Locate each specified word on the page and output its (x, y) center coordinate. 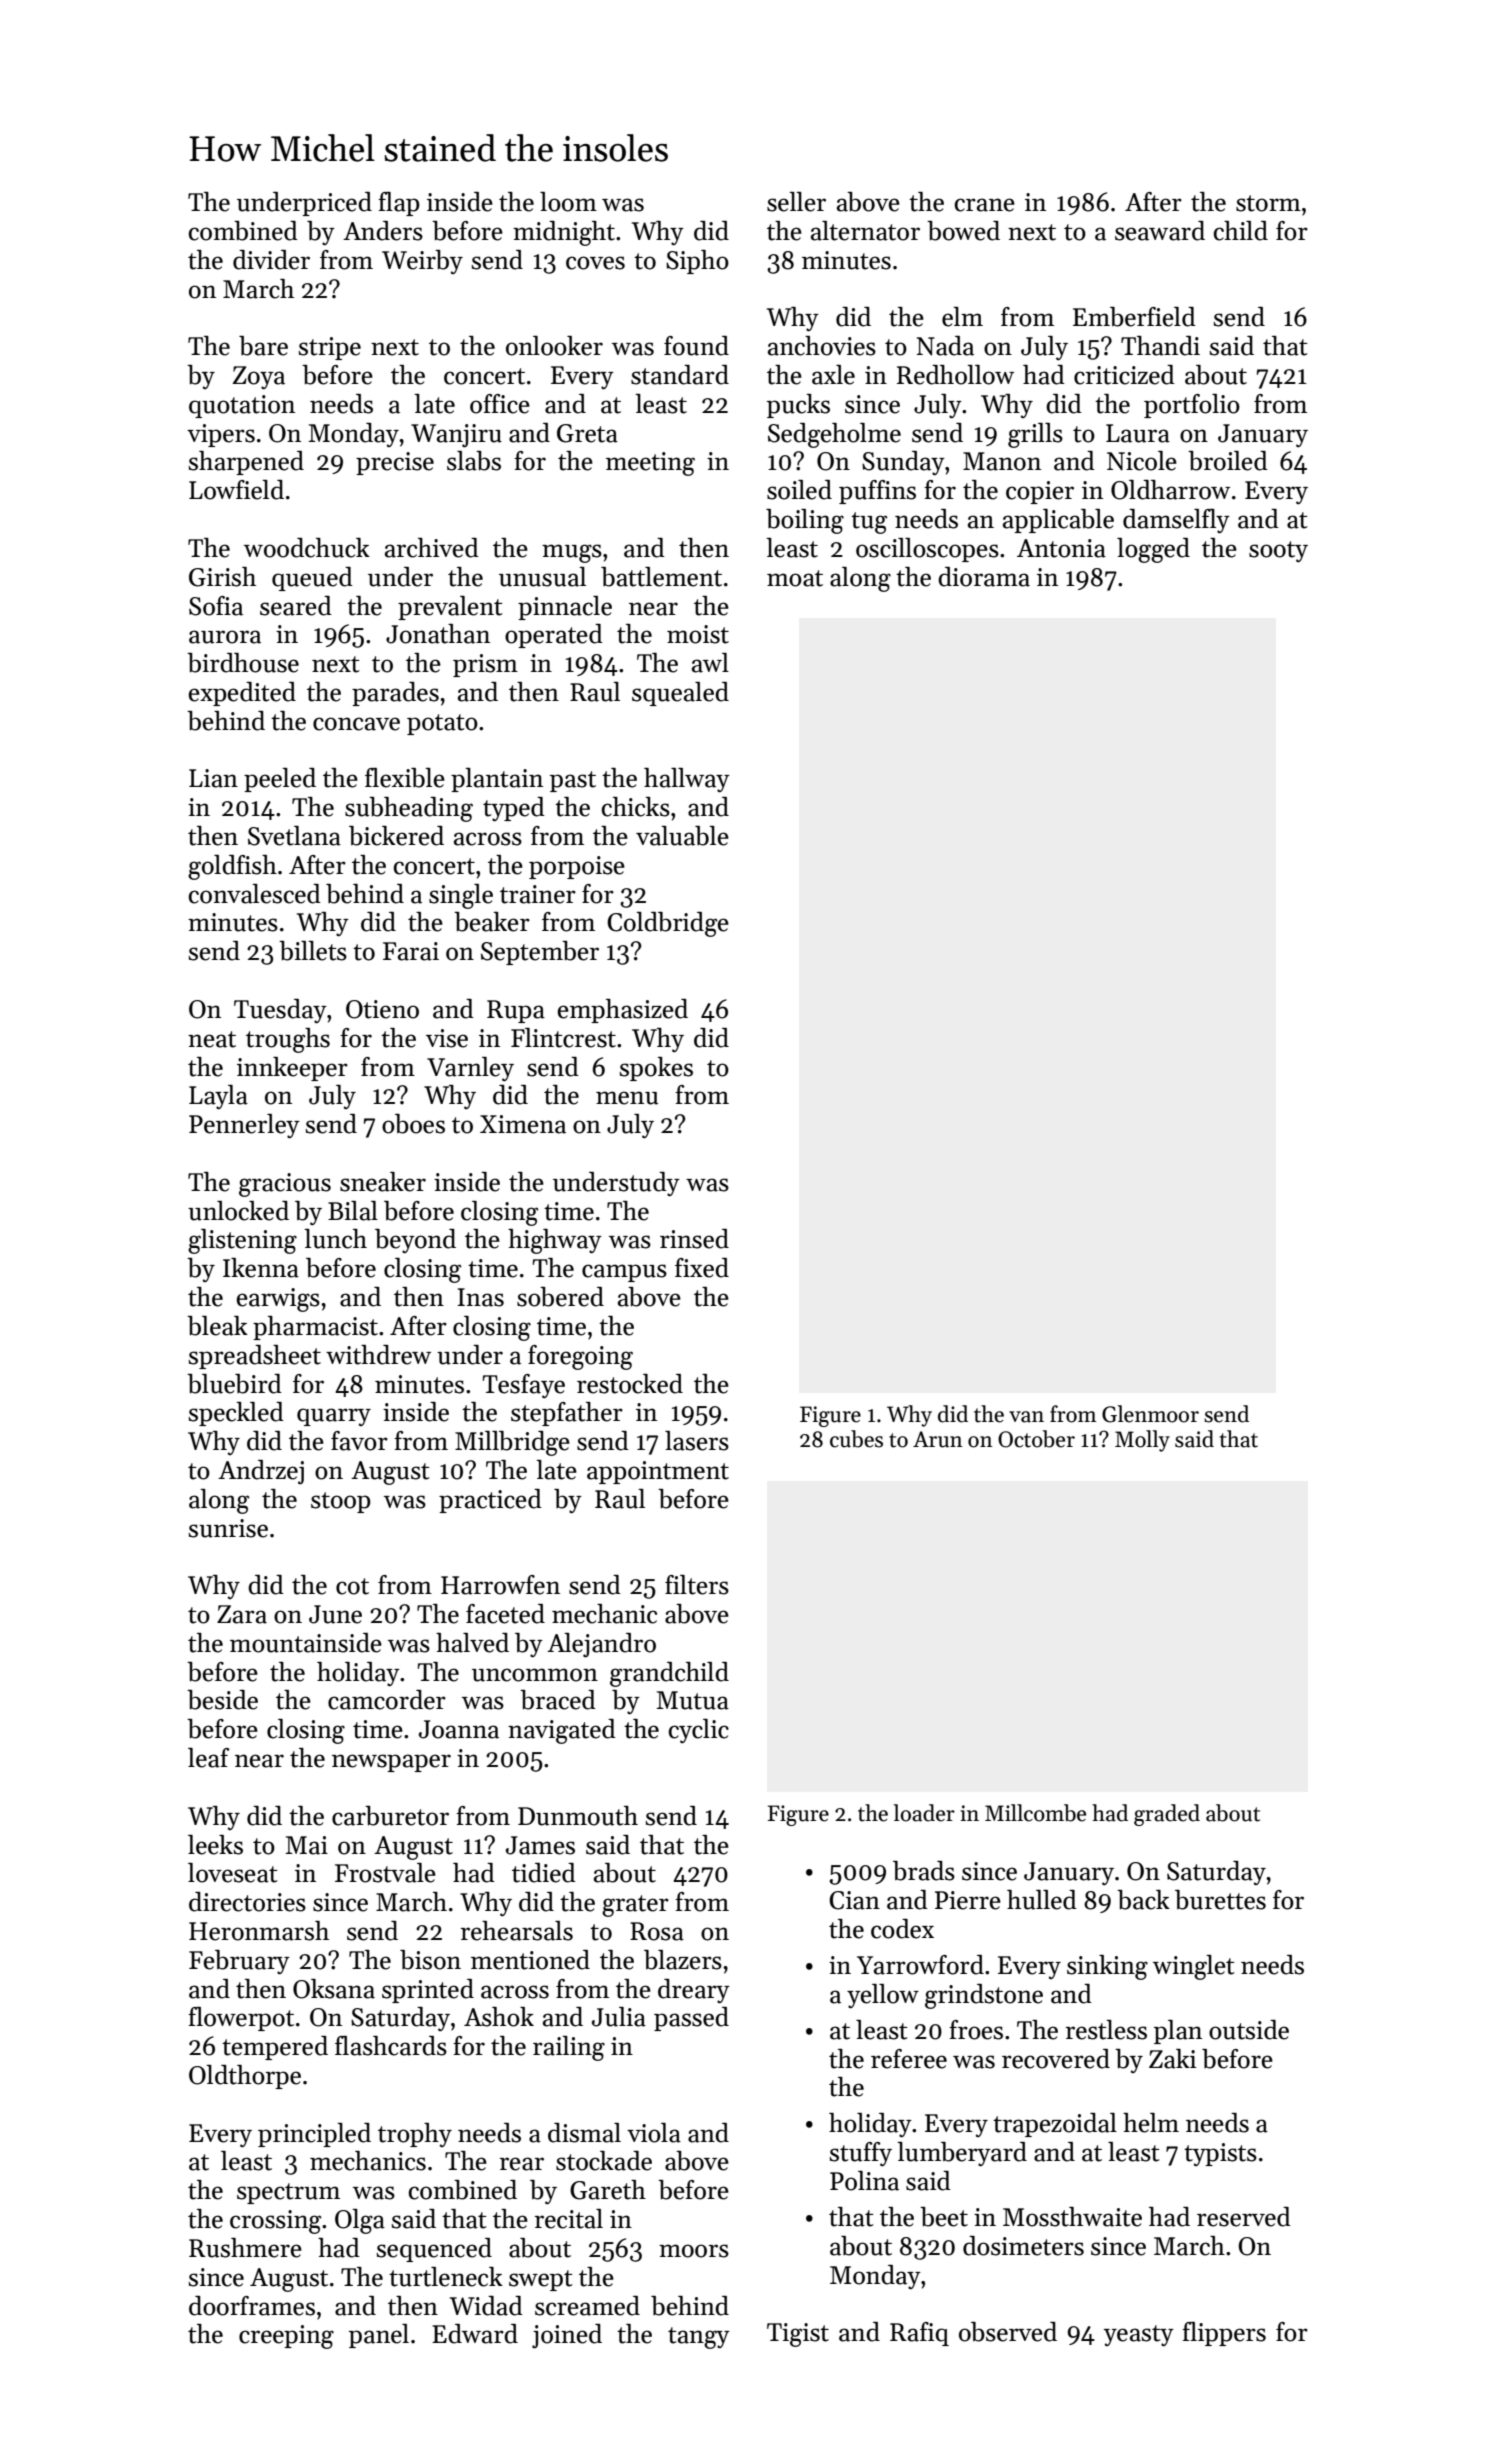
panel (379, 2336)
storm (1268, 203)
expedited (242, 694)
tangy (699, 2338)
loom (568, 202)
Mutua (692, 1700)
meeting (650, 464)
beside (222, 1700)
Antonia (1061, 548)
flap (399, 204)
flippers (1224, 2334)
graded (1167, 1815)
